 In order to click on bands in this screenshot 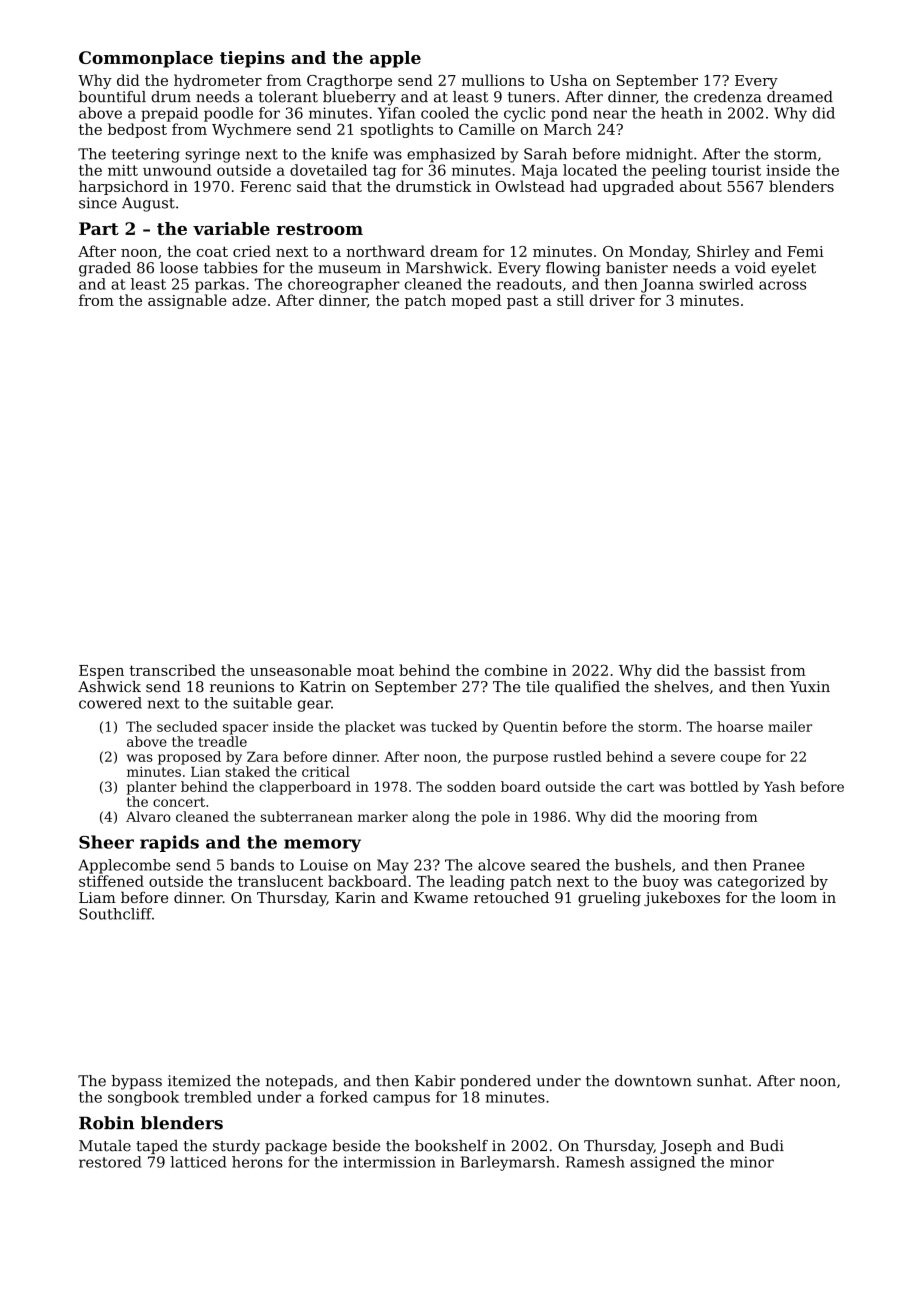, I will do `click(252, 865)`.
